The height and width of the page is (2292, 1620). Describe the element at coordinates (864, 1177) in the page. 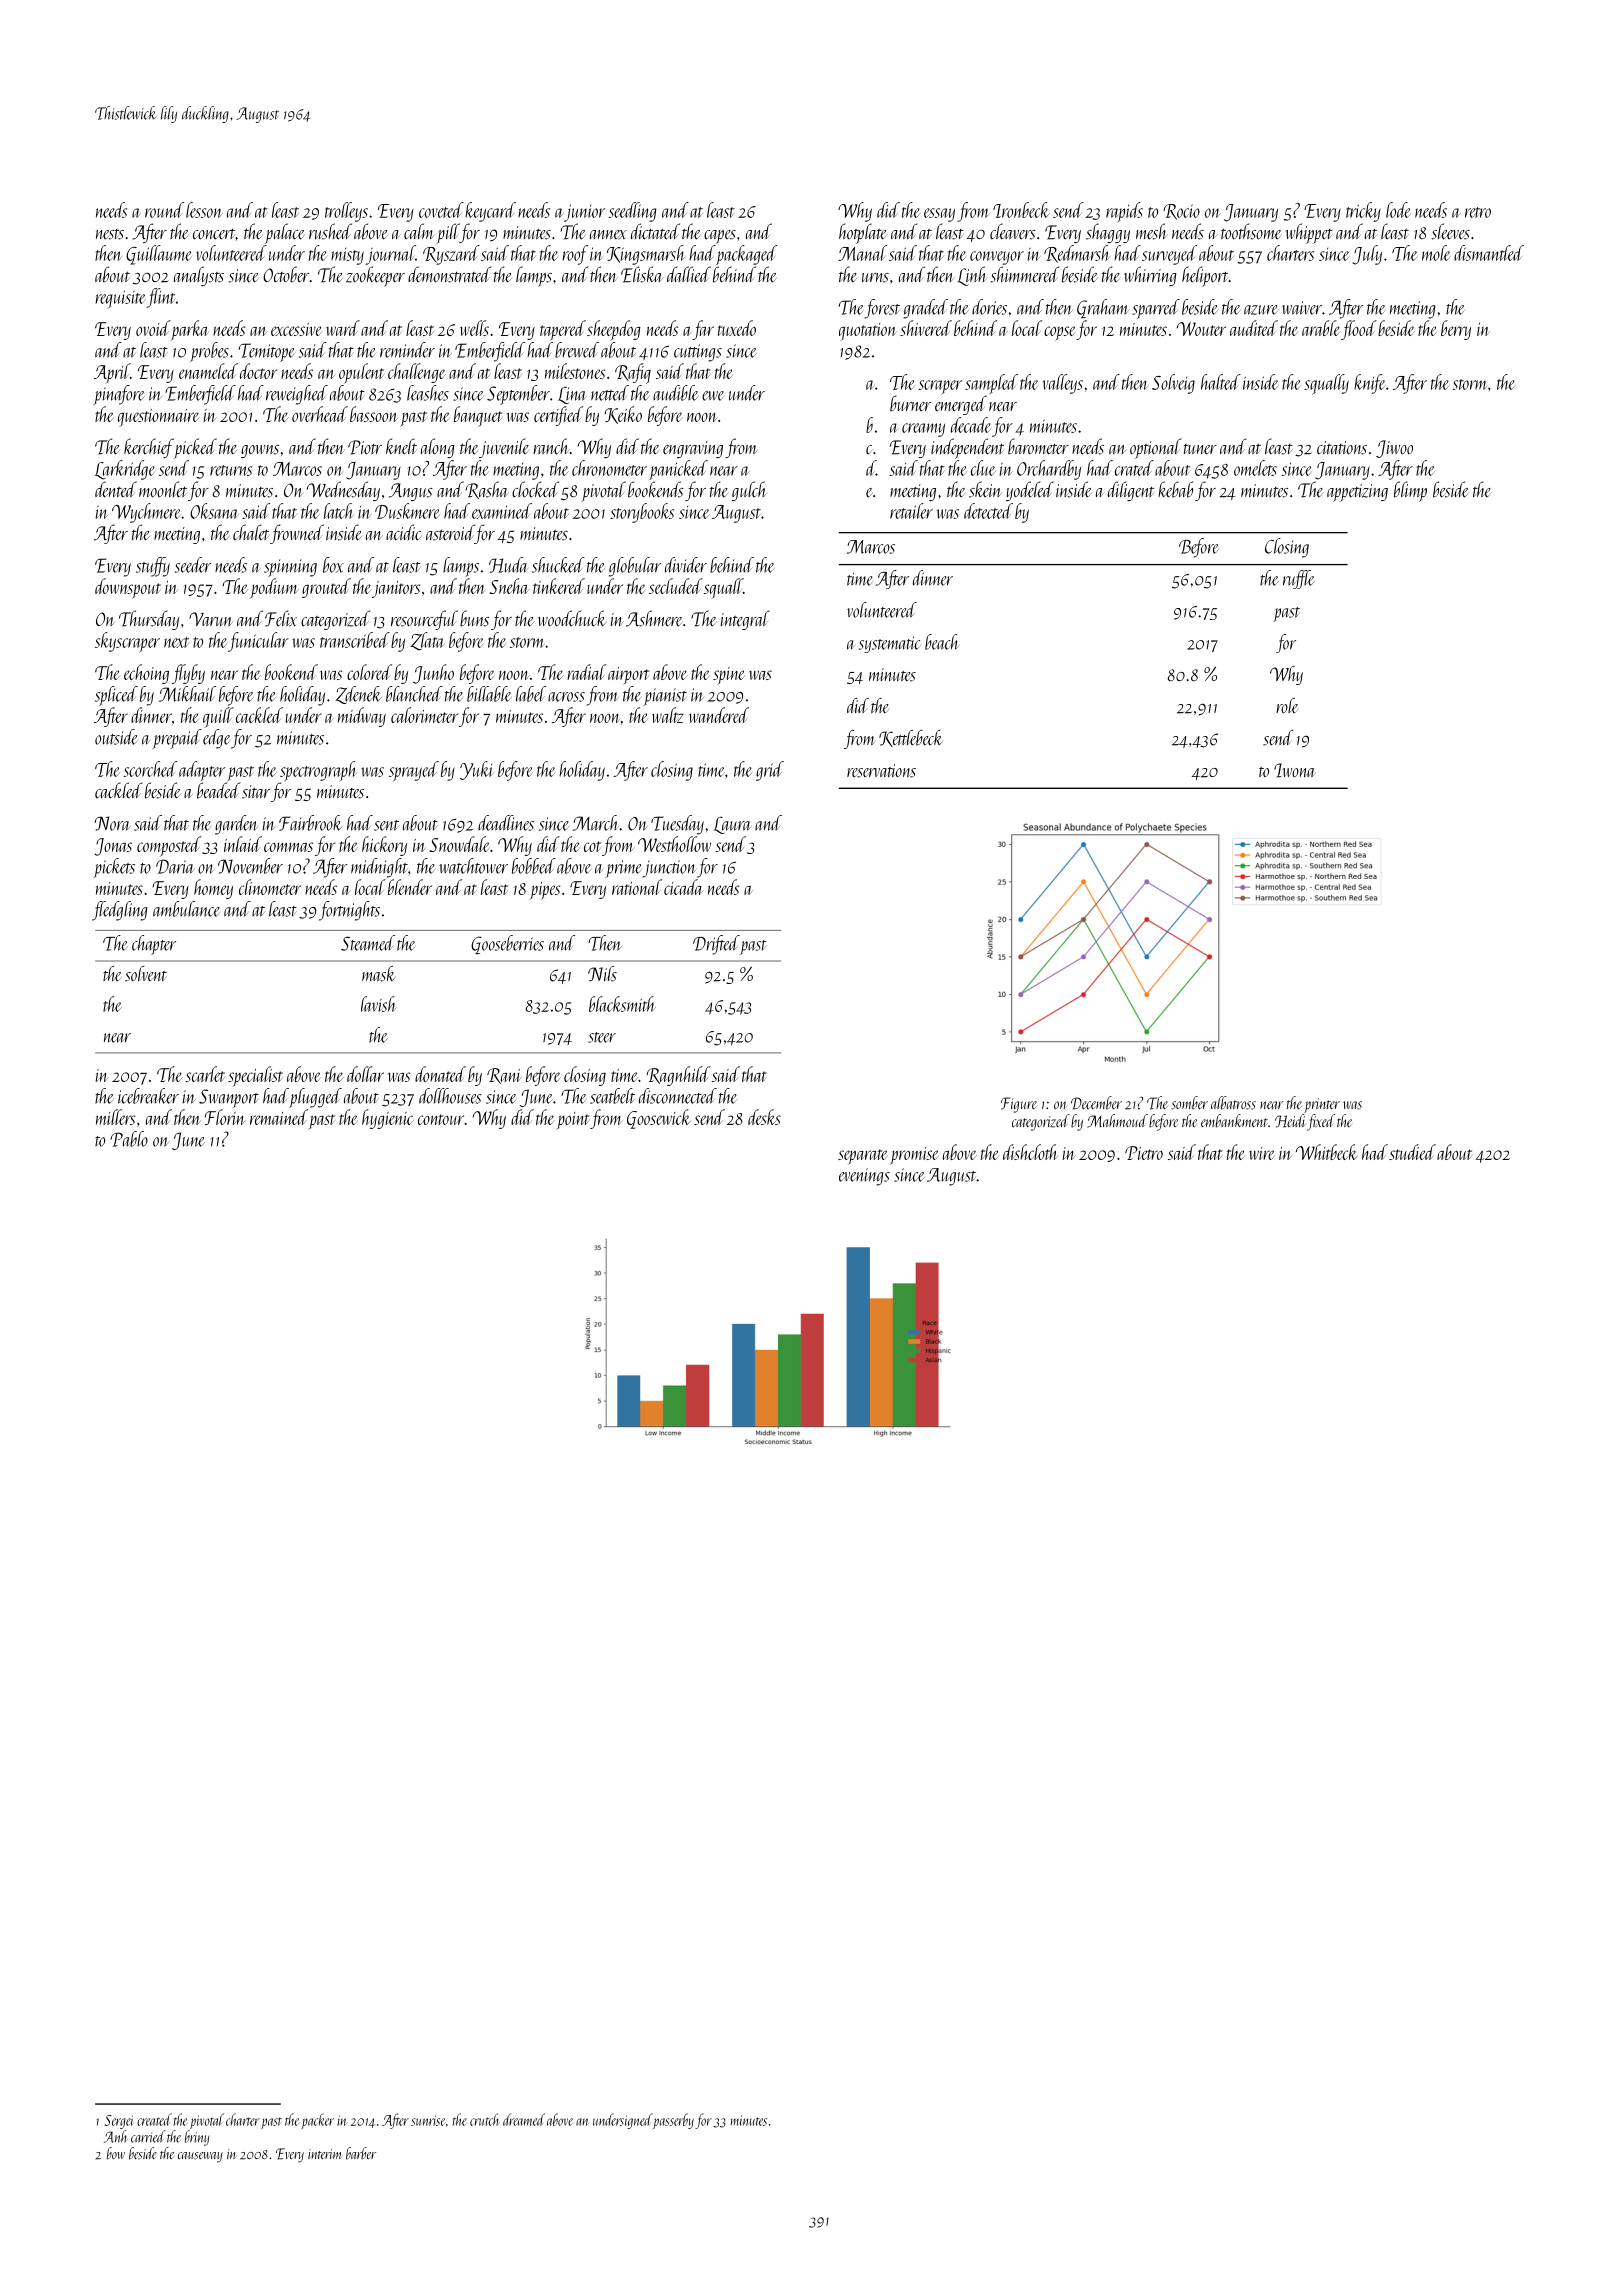

I see `evenings` at that location.
